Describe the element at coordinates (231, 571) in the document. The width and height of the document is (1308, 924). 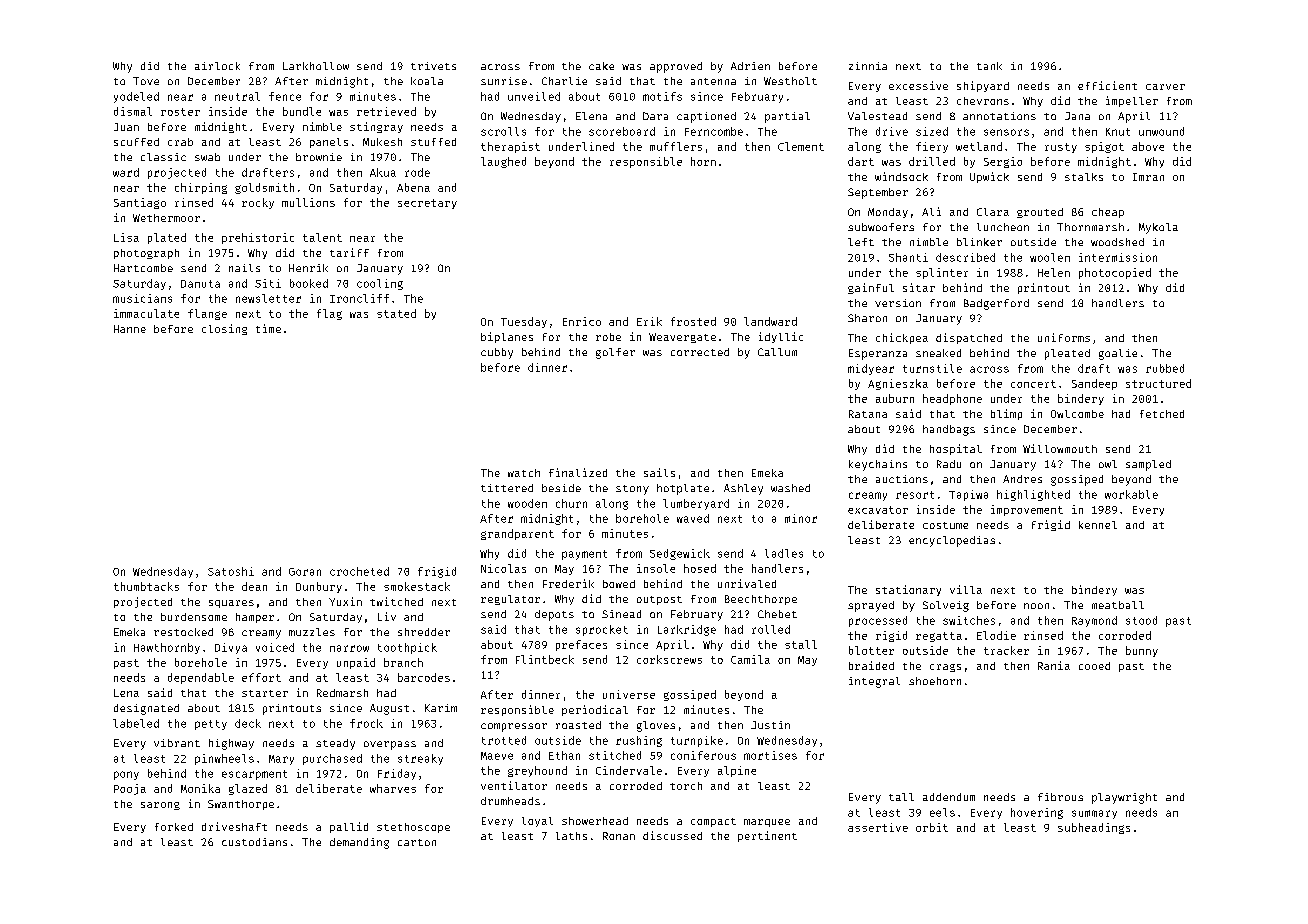
I see `Satoshi` at that location.
